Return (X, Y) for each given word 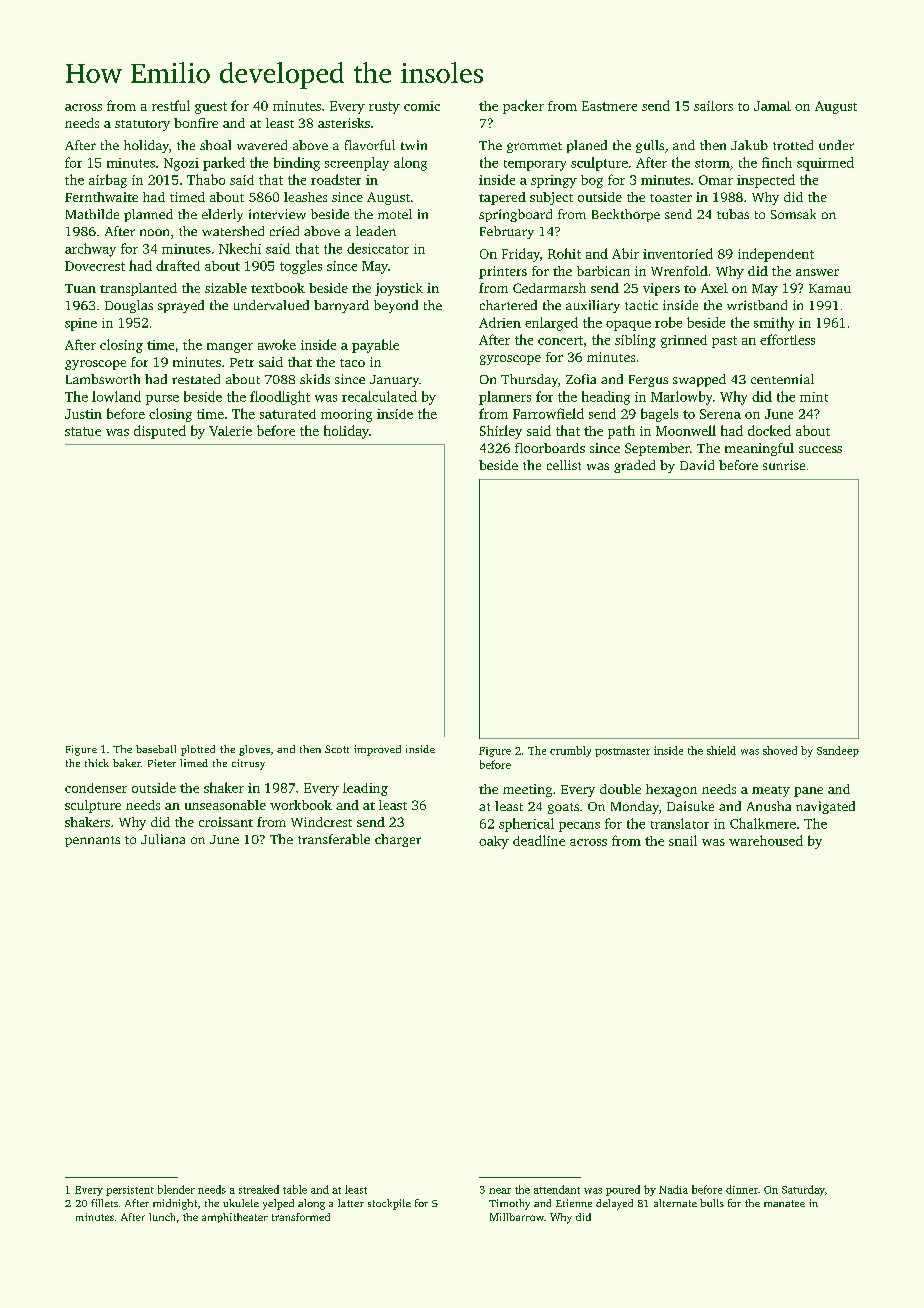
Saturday (803, 1190)
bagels (659, 415)
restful (171, 105)
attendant (557, 1189)
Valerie (230, 431)
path (621, 432)
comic (422, 106)
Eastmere (609, 106)
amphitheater (235, 1218)
